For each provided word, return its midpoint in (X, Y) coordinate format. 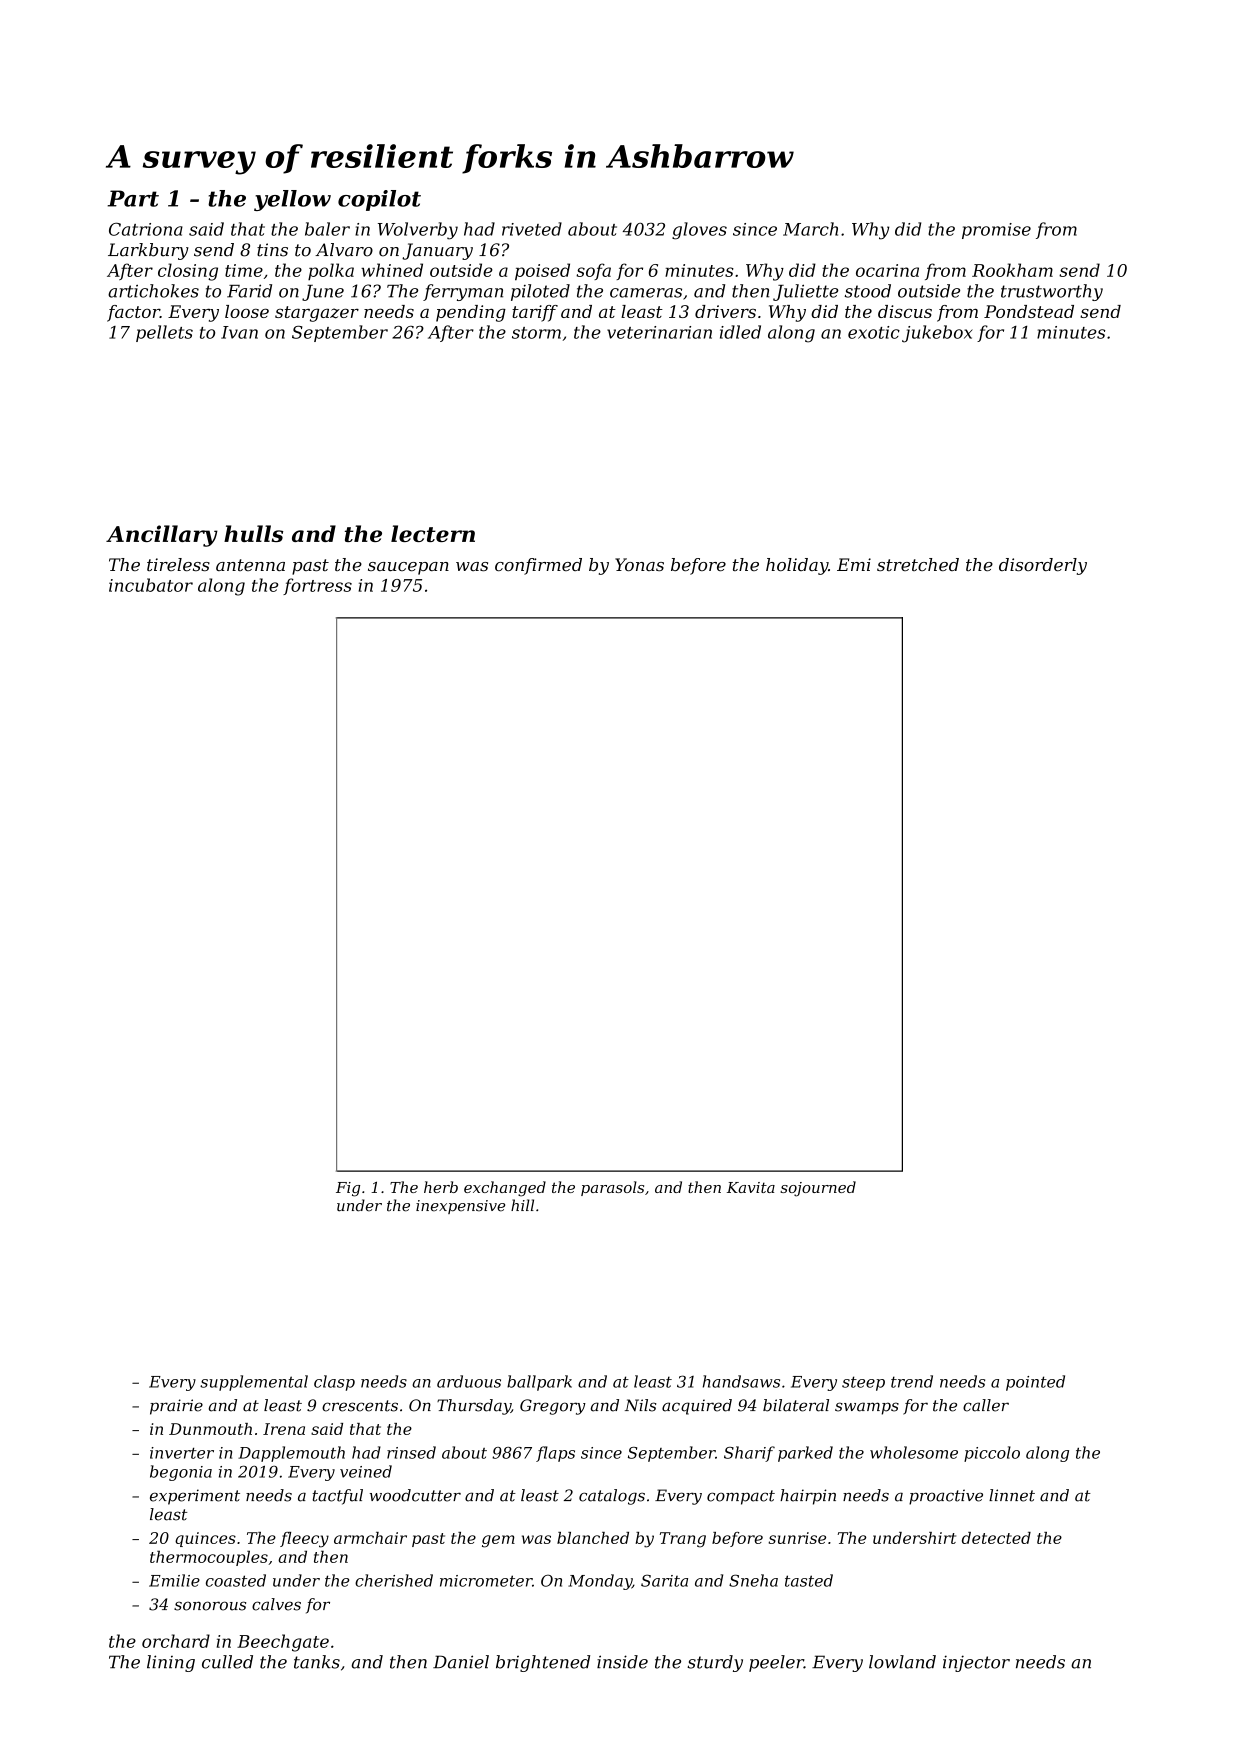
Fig (348, 1189)
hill (522, 1205)
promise (996, 231)
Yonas (639, 564)
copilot (379, 200)
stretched (918, 564)
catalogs (612, 1497)
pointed (1035, 1383)
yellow (292, 200)
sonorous (210, 1606)
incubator (151, 585)
